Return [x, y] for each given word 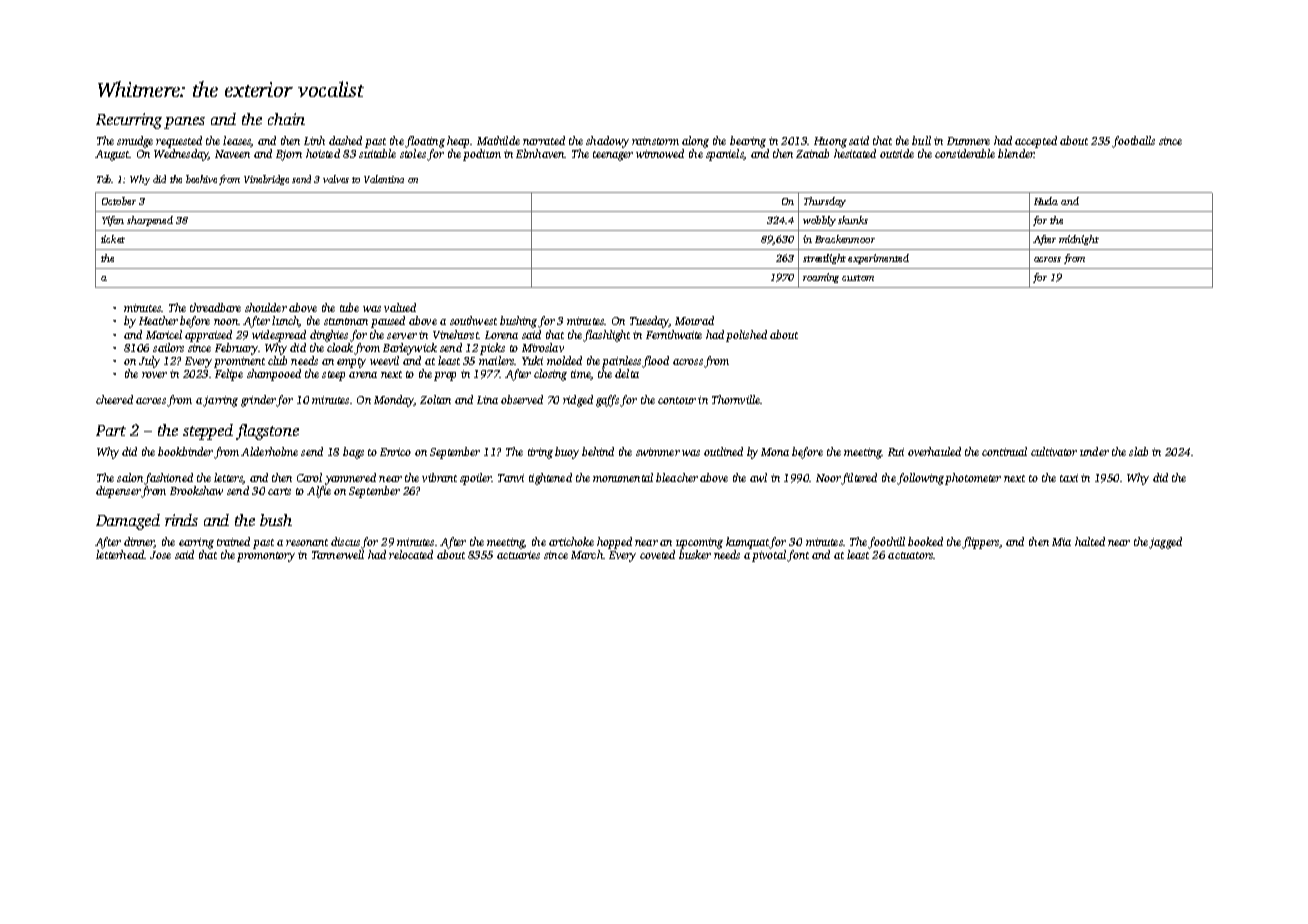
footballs [1133, 142]
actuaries [518, 555]
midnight [1079, 240]
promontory [266, 557]
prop [445, 376]
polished [746, 336]
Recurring [129, 121]
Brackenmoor [845, 239]
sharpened [150, 221]
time [580, 374]
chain [286, 119]
